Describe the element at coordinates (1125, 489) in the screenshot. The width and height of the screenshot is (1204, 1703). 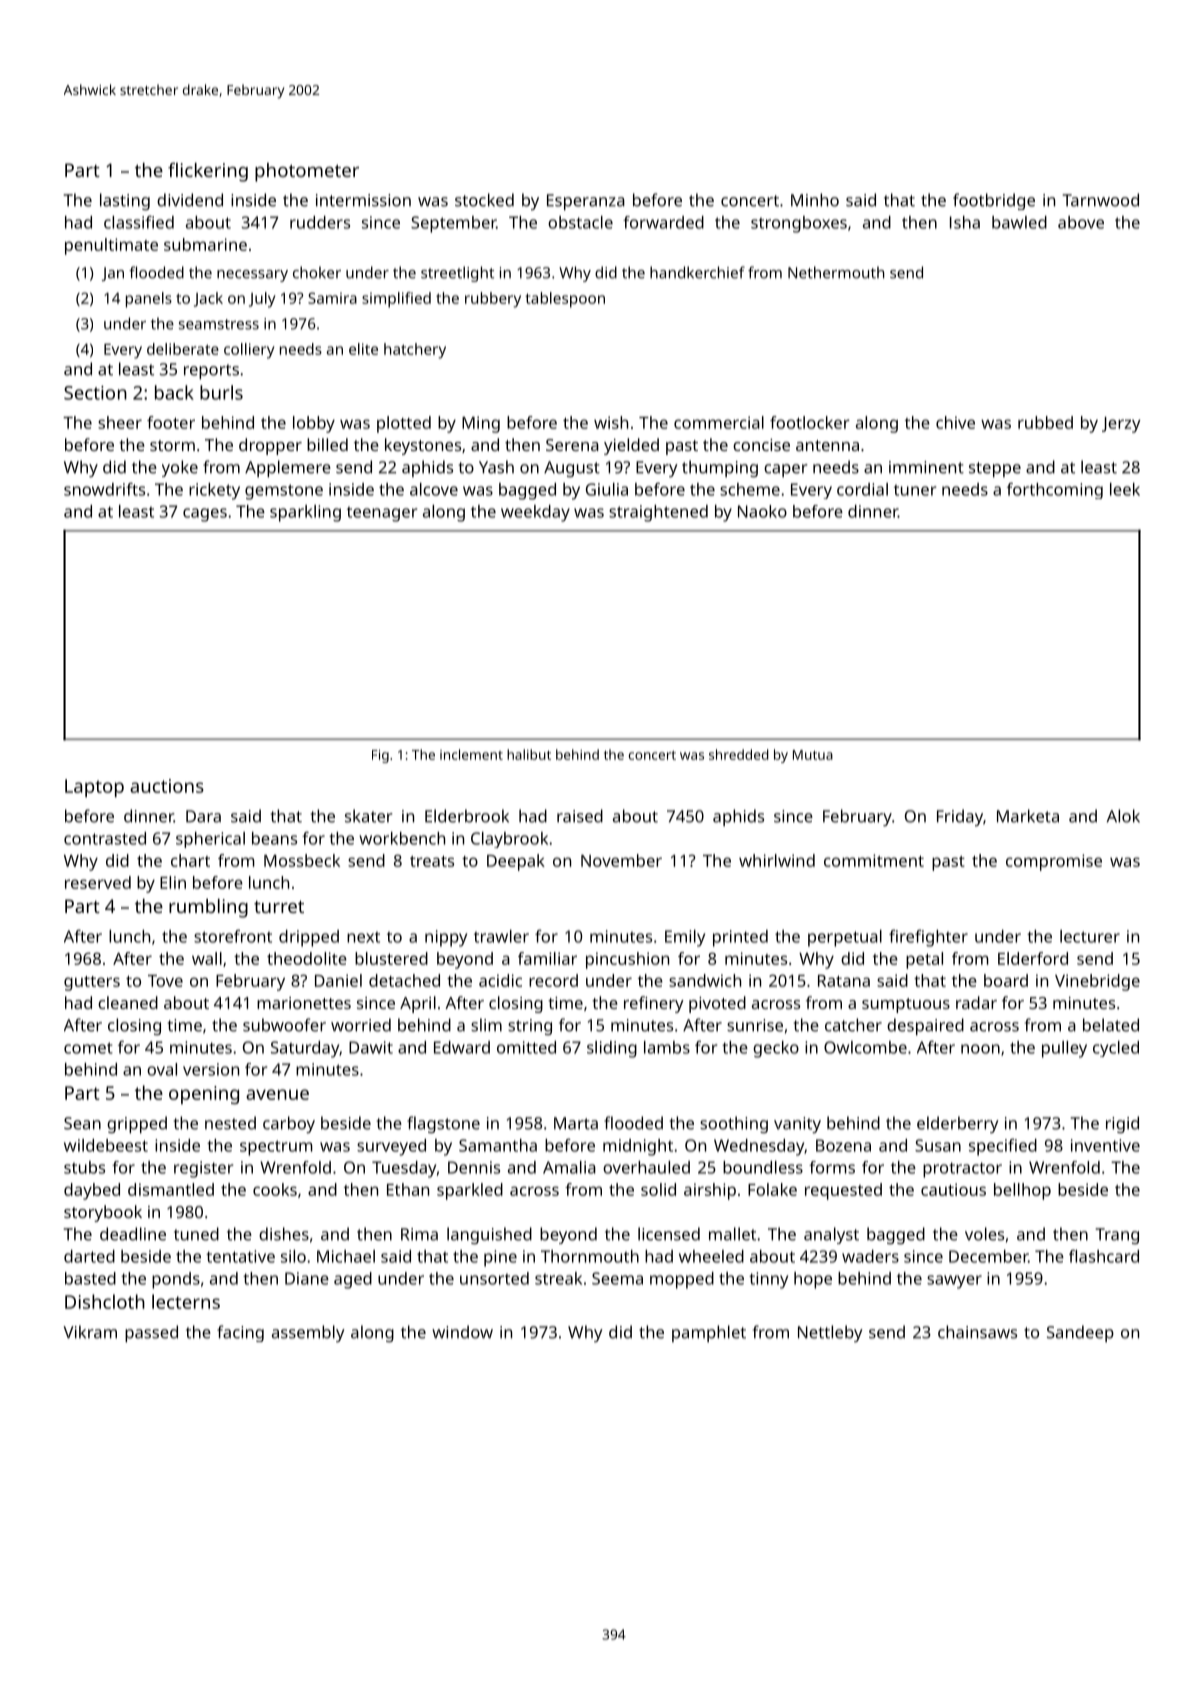
I see `leek` at that location.
